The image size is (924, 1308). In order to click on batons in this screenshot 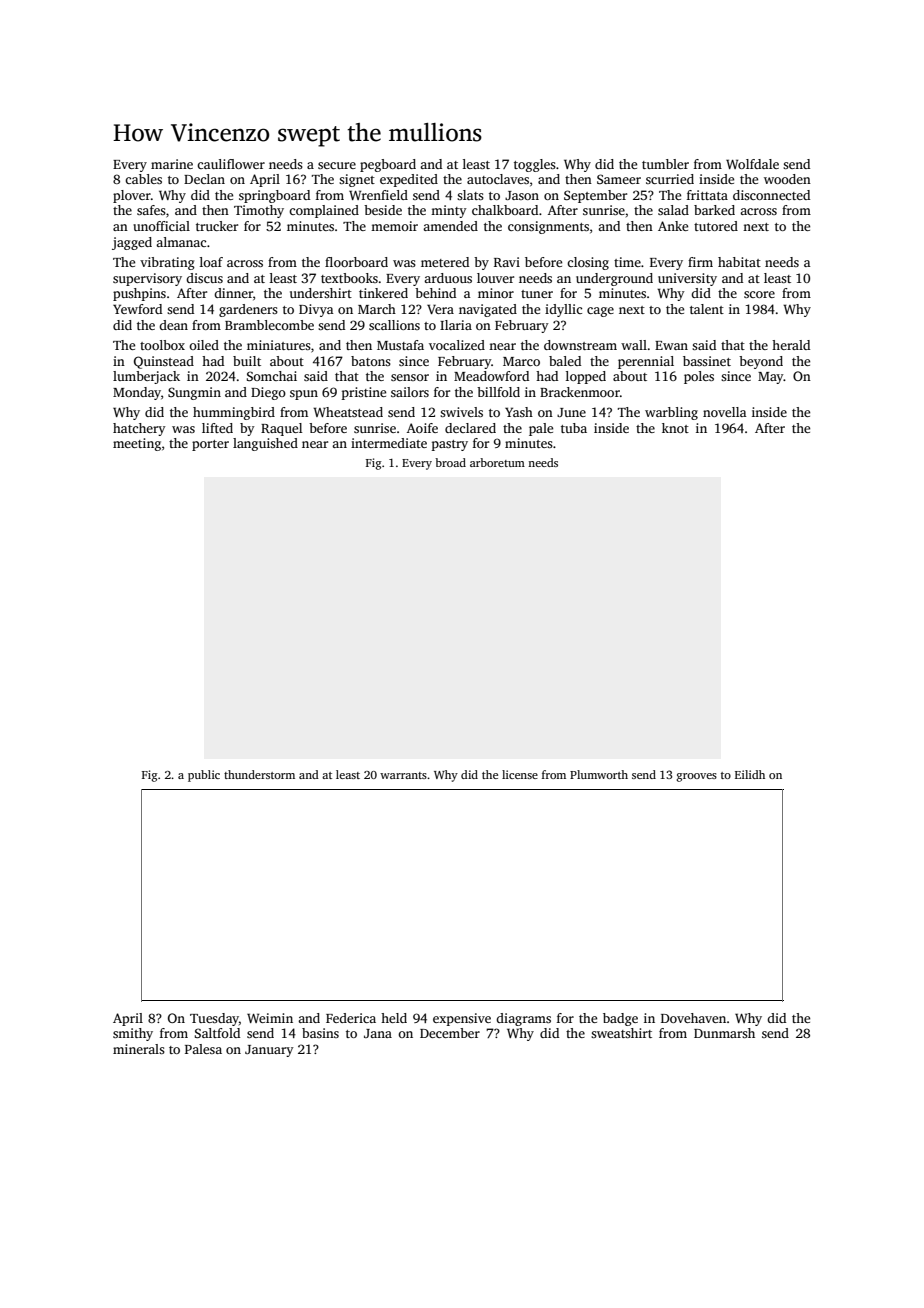, I will do `click(371, 361)`.
